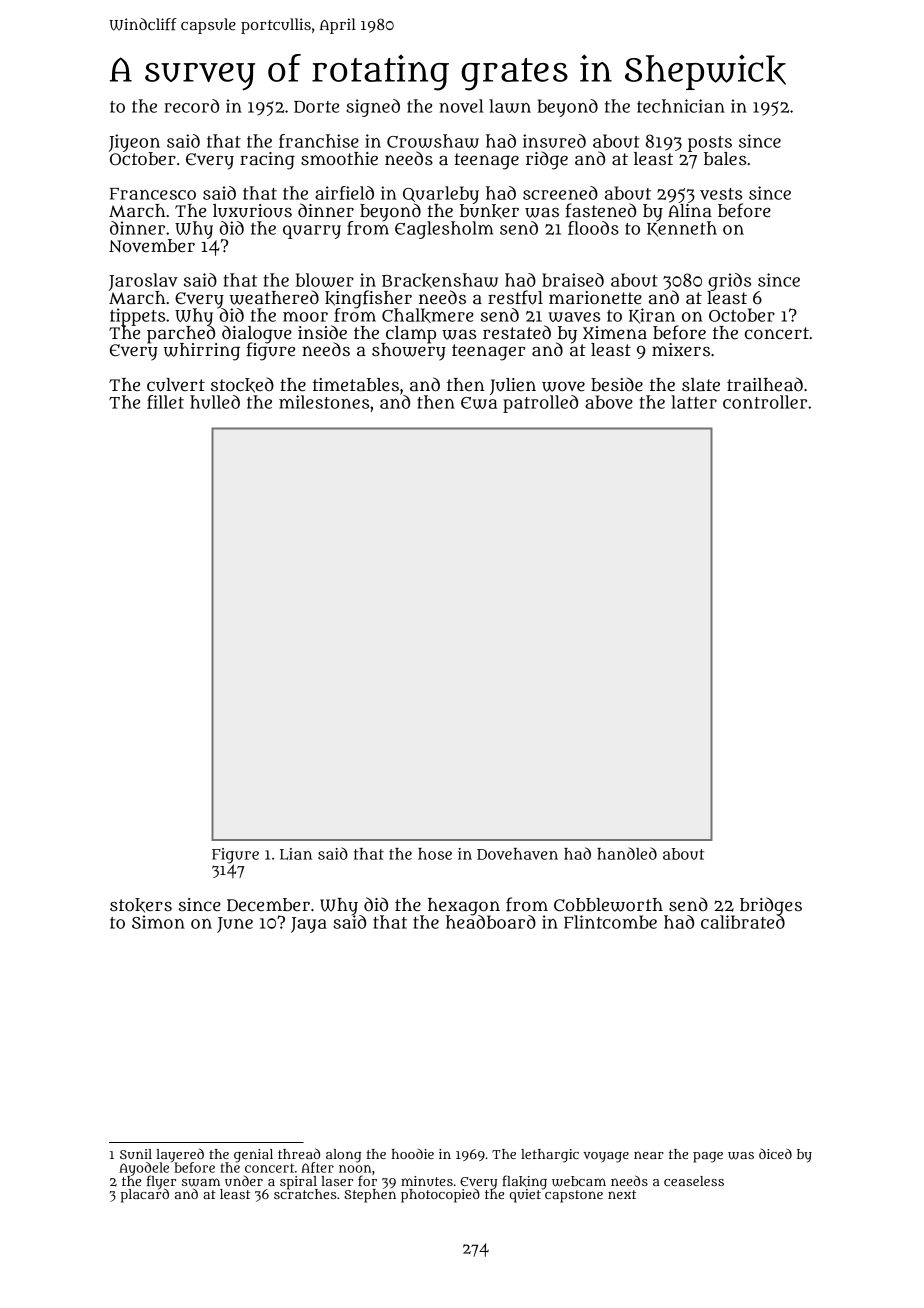 The image size is (924, 1308). What do you see at coordinates (694, 402) in the image?
I see `latter` at bounding box center [694, 402].
